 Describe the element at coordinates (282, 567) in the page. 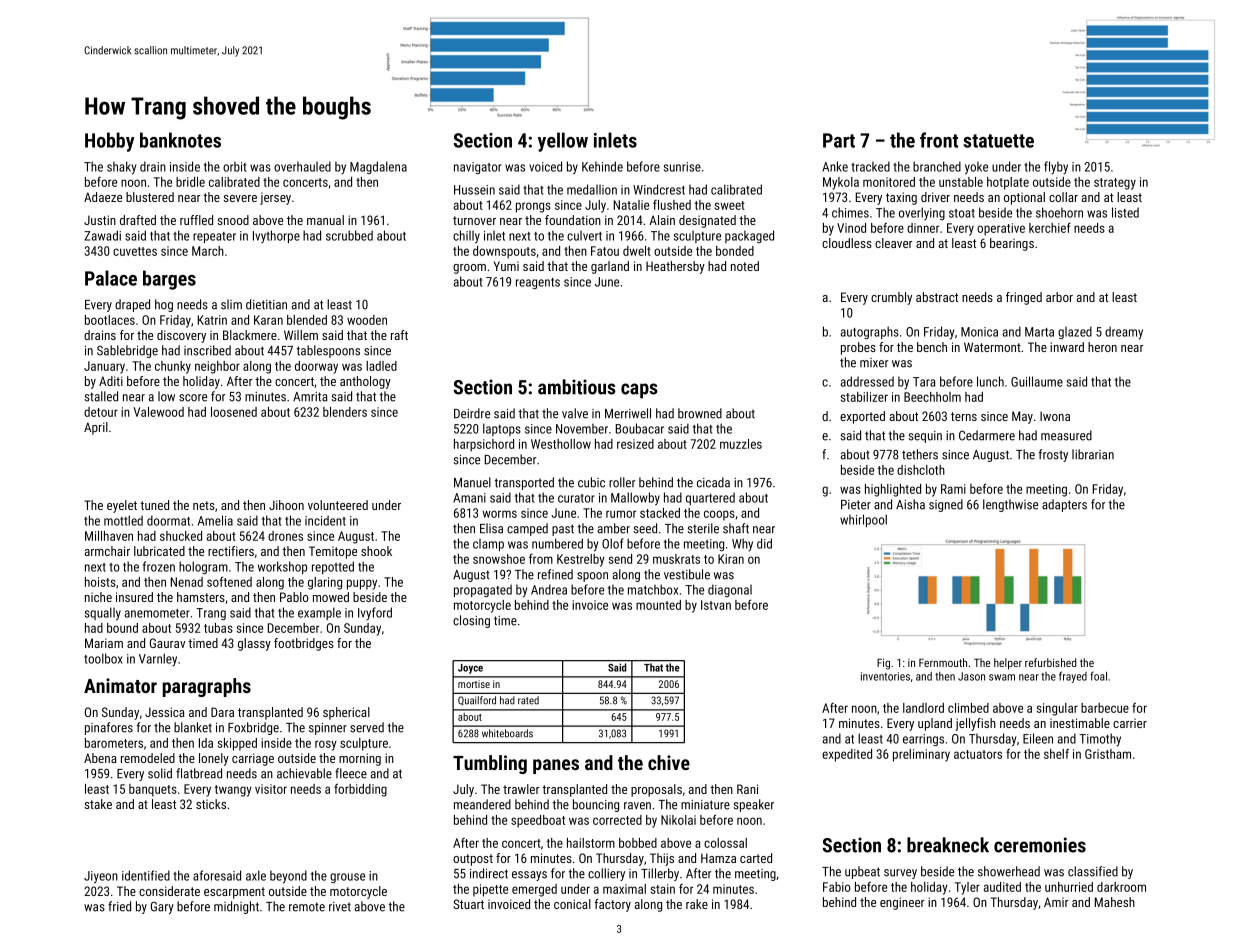

I see `workshop` at that location.
